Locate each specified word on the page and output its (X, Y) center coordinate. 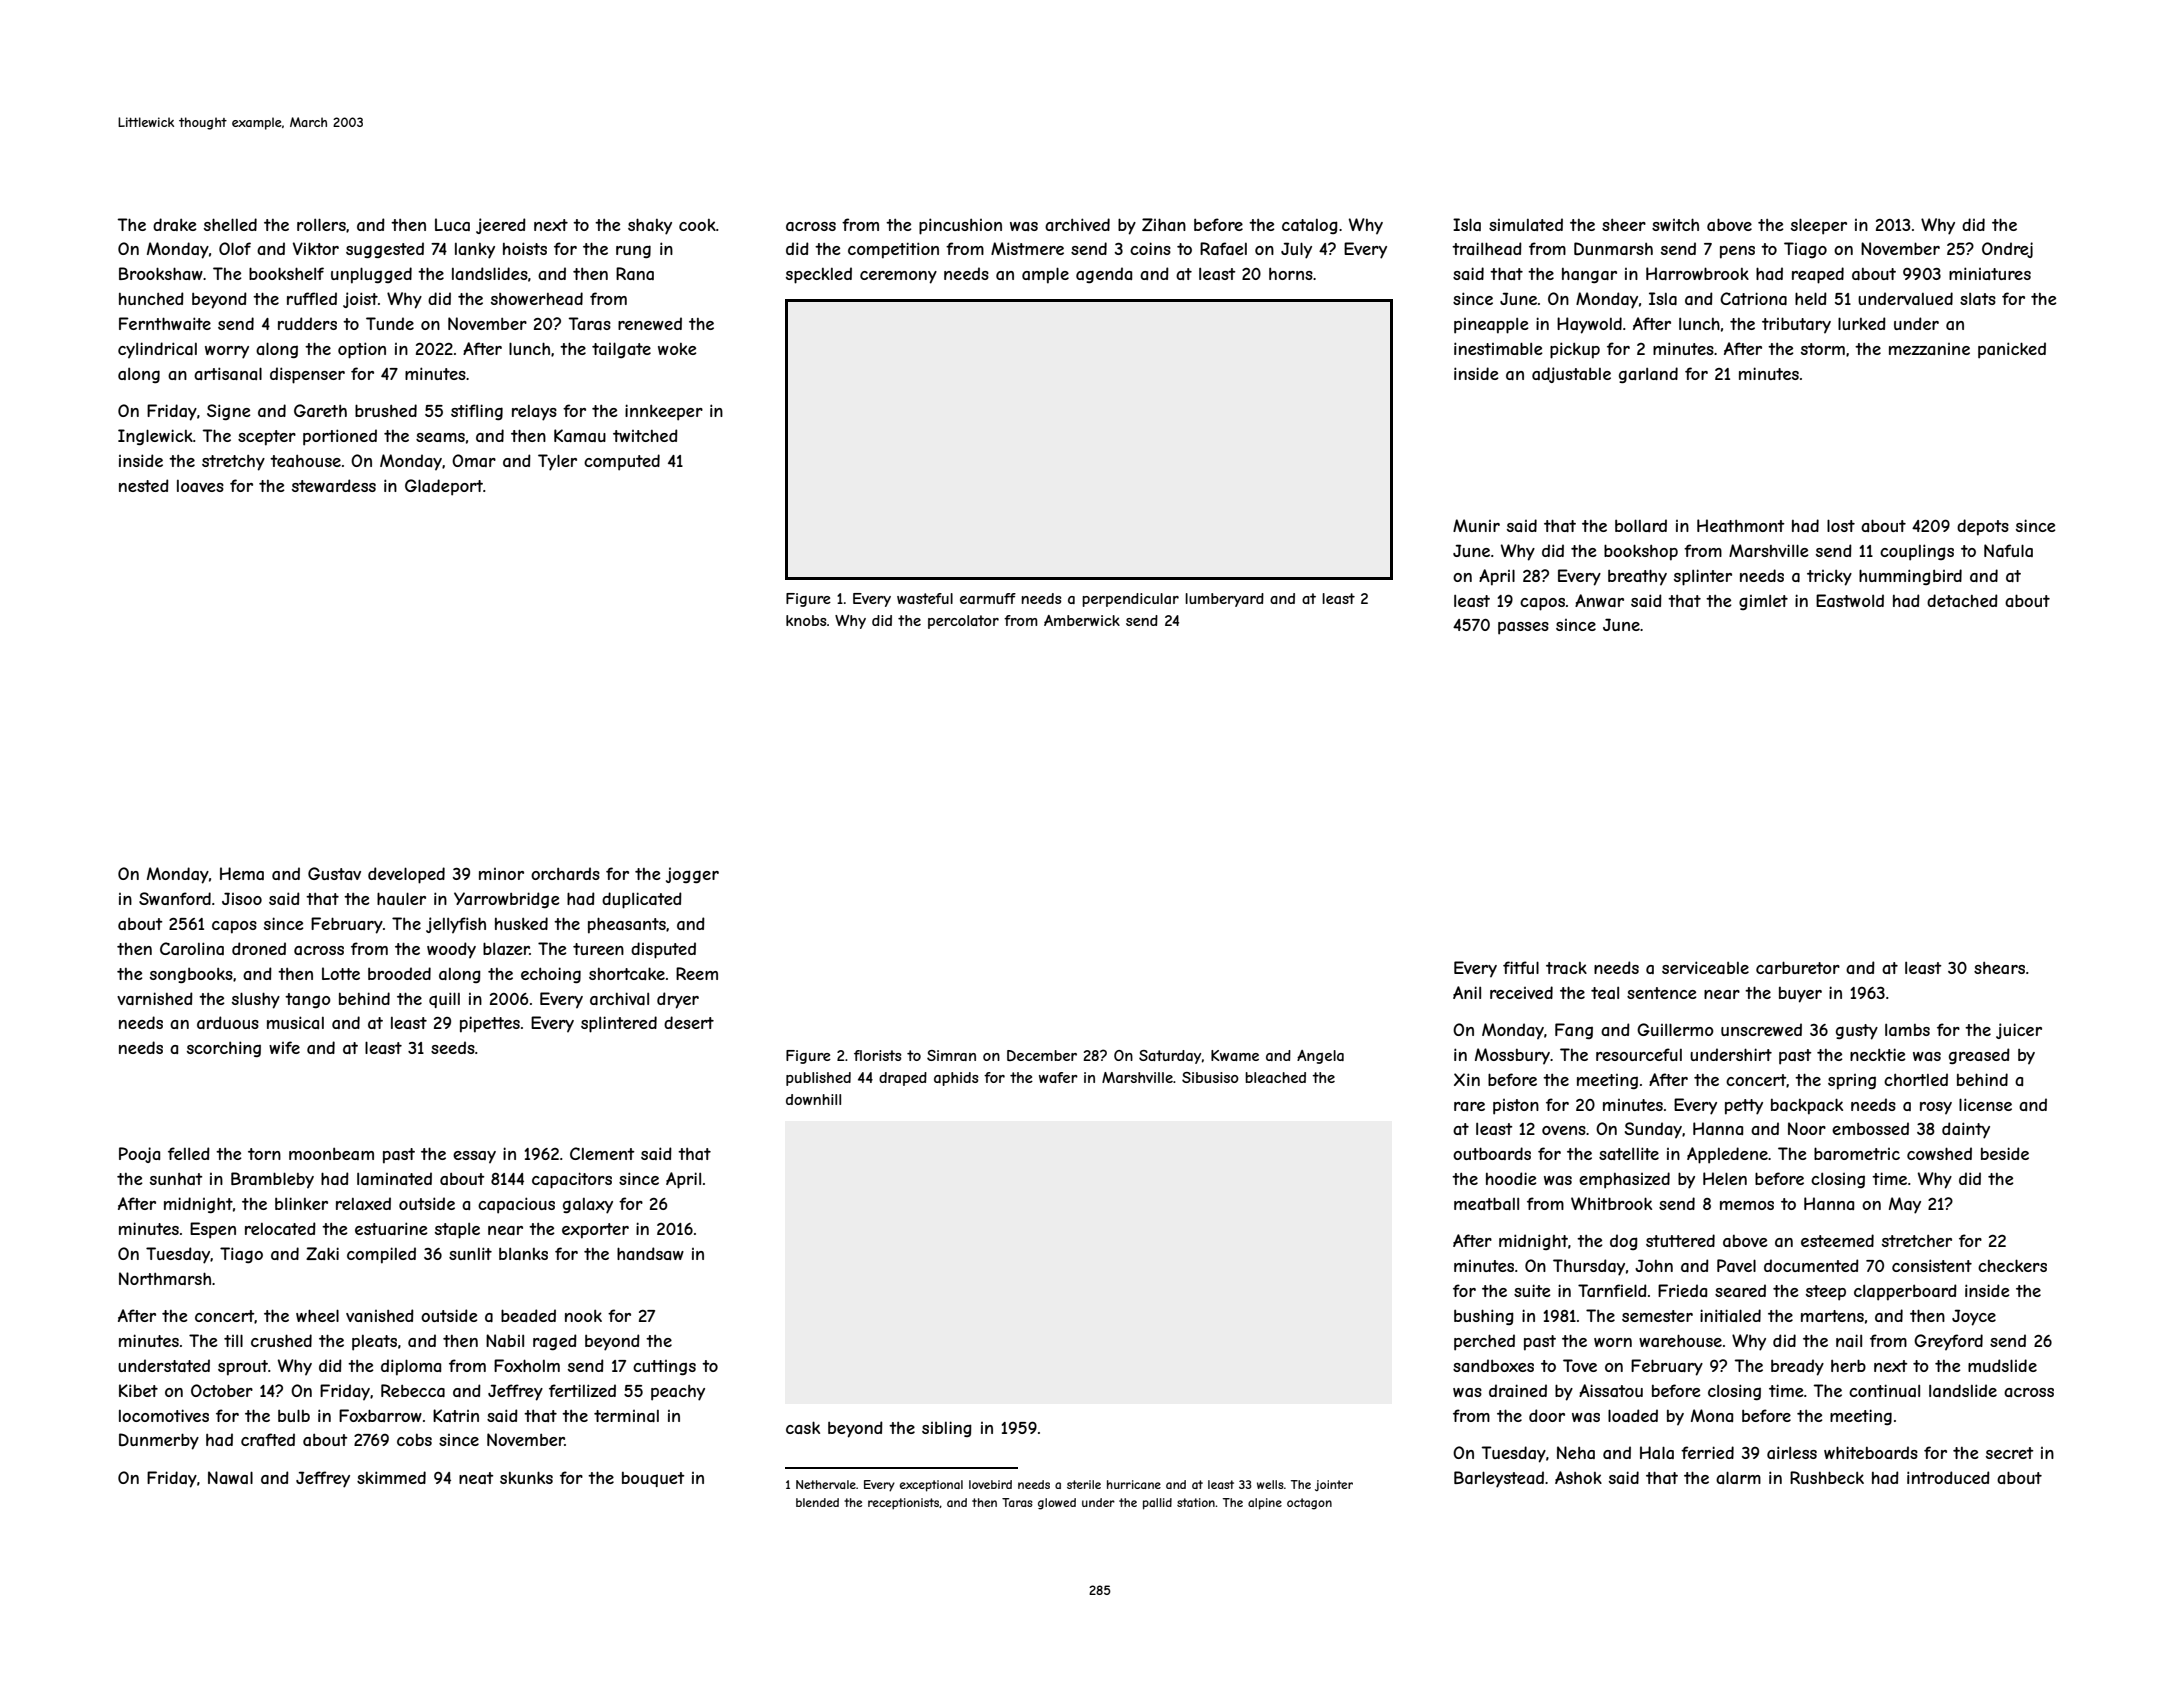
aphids (956, 1079)
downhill (813, 1099)
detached (1962, 600)
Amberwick (1082, 620)
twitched (645, 435)
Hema (242, 873)
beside (2005, 1153)
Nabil (505, 1340)
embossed (1870, 1128)
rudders (307, 323)
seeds (453, 1047)
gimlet (1763, 602)
